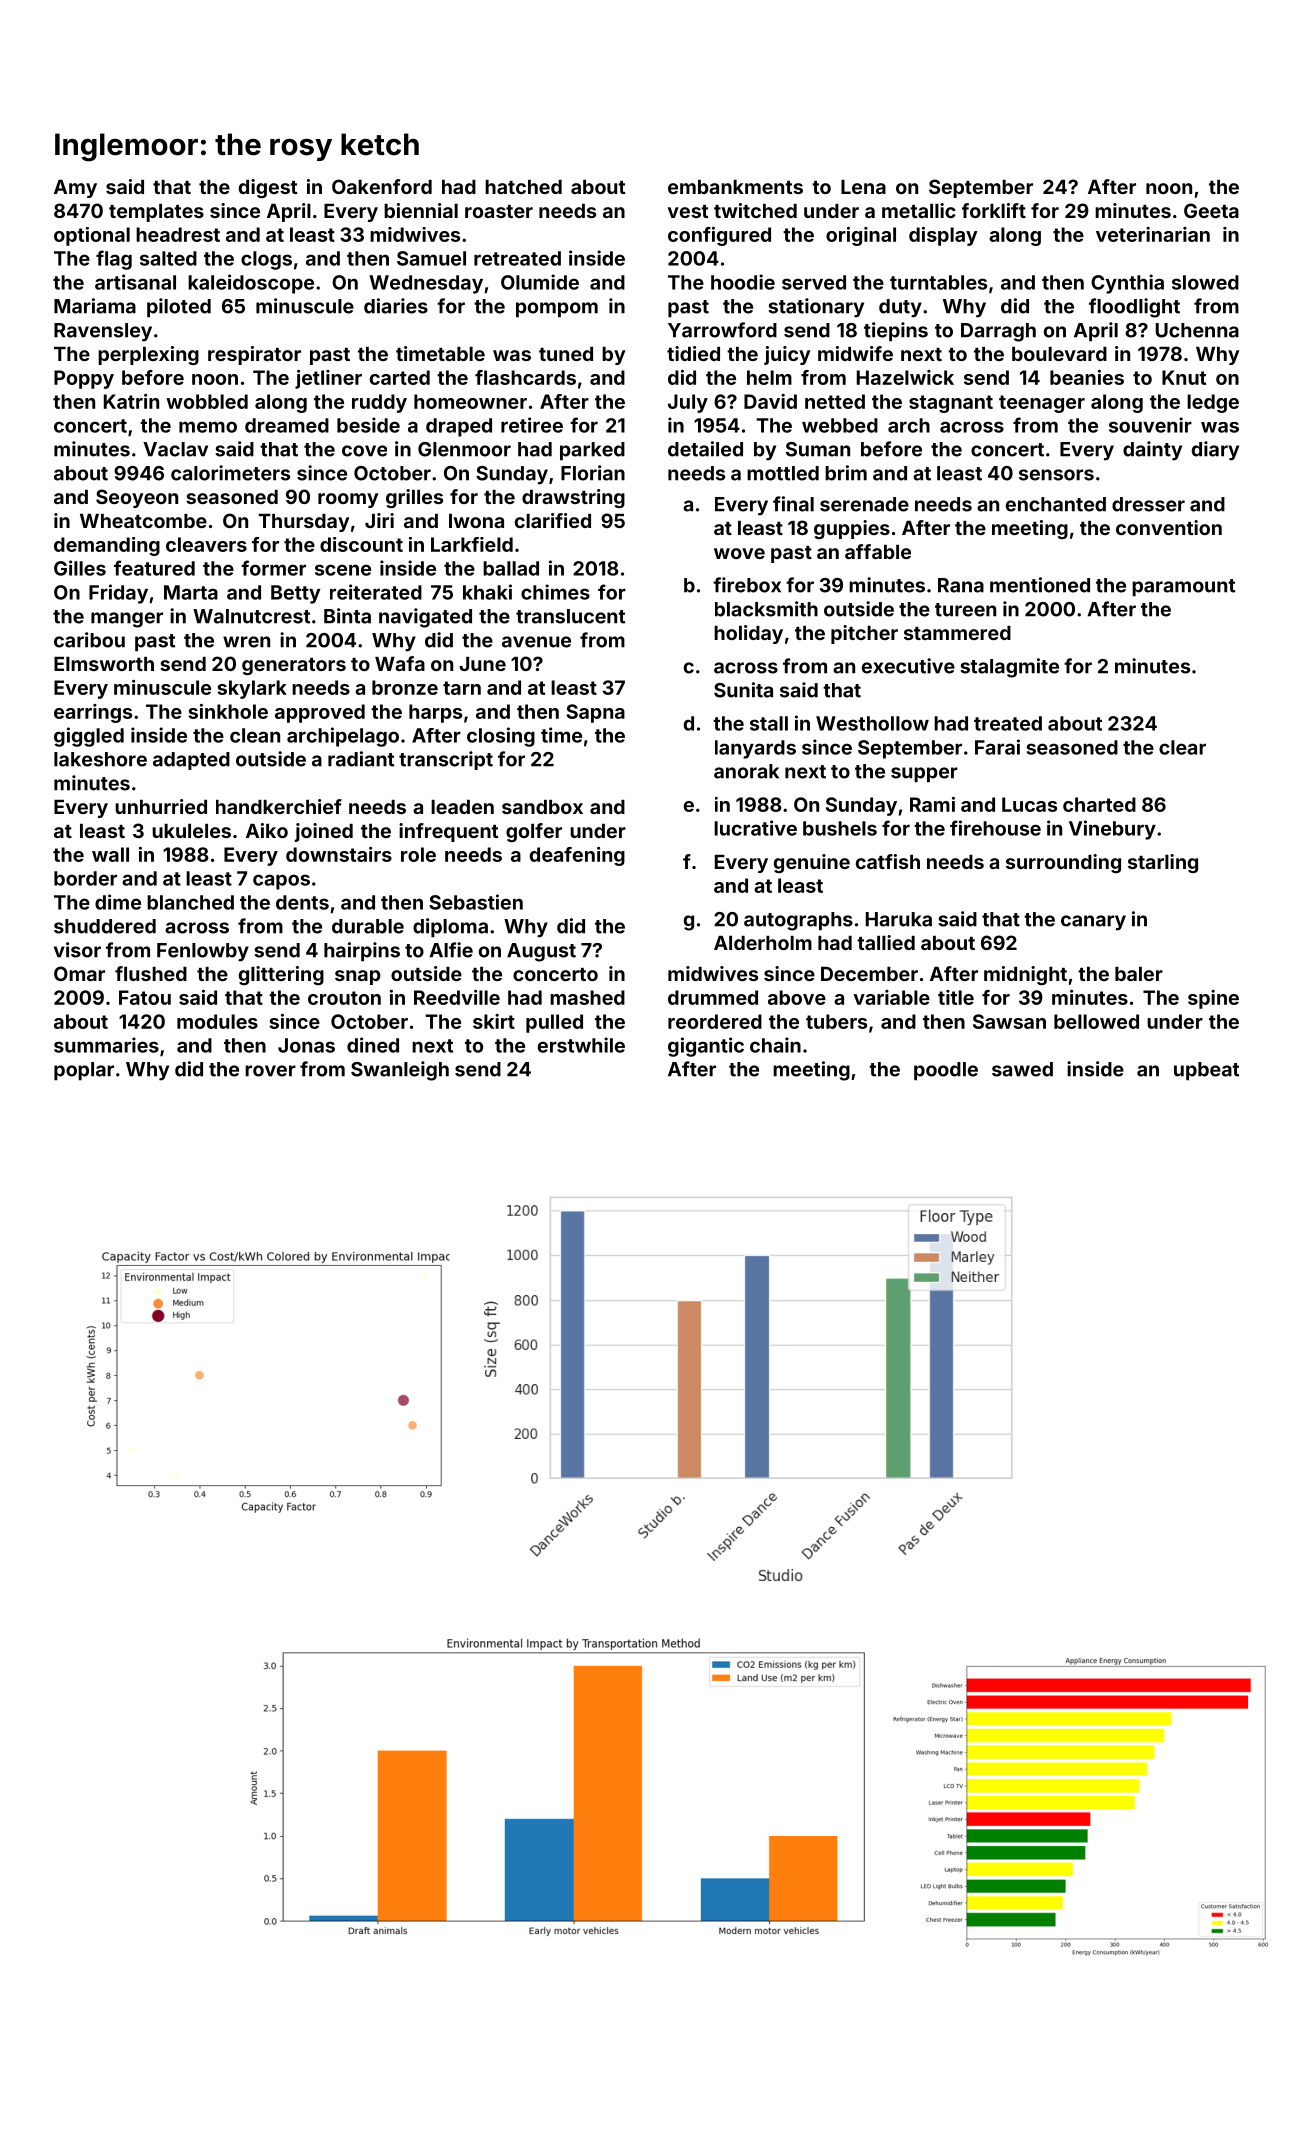  What do you see at coordinates (230, 473) in the screenshot?
I see `calorimeters` at bounding box center [230, 473].
